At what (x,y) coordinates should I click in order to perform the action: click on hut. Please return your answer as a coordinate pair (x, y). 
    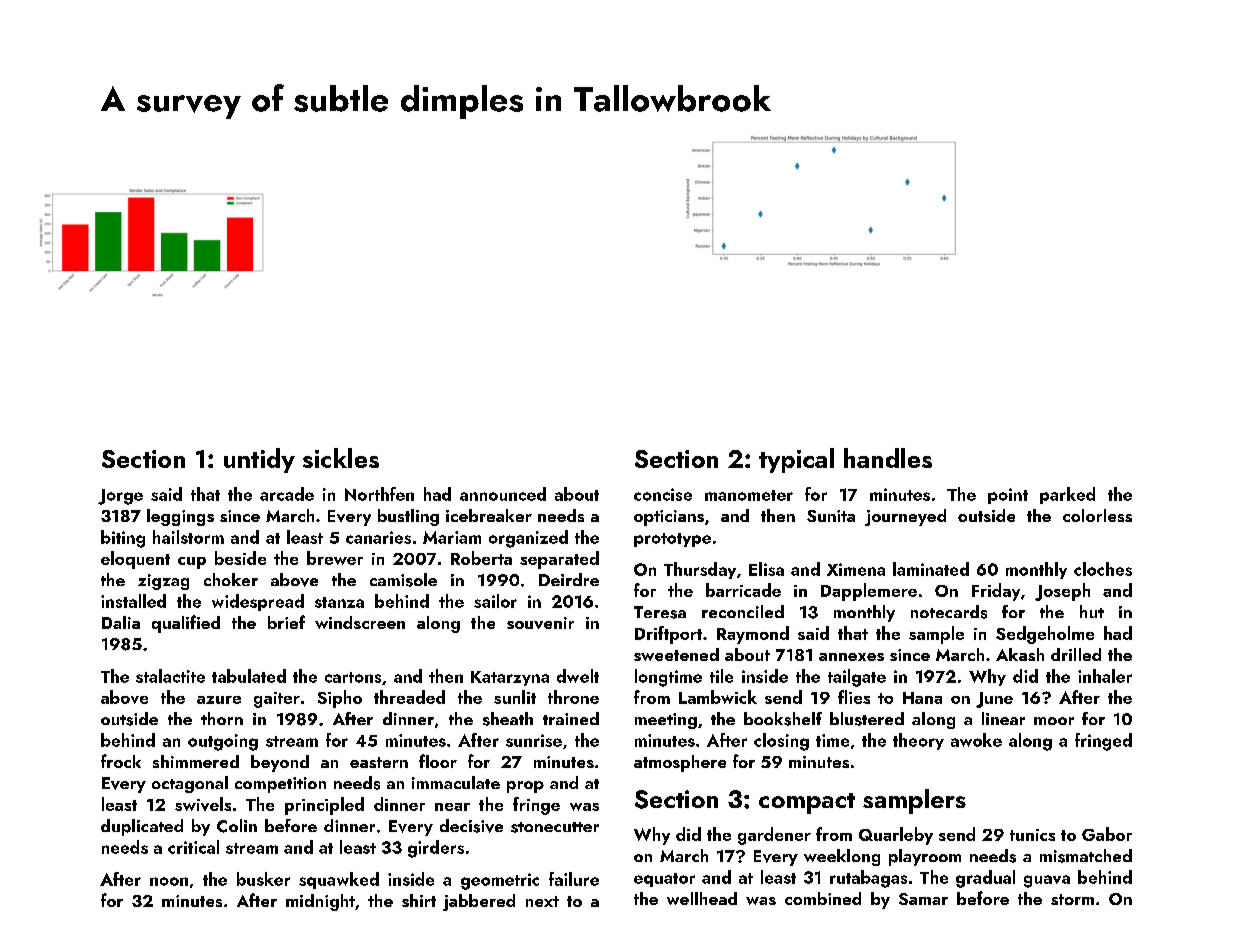
    Looking at the image, I should click on (1092, 611).
